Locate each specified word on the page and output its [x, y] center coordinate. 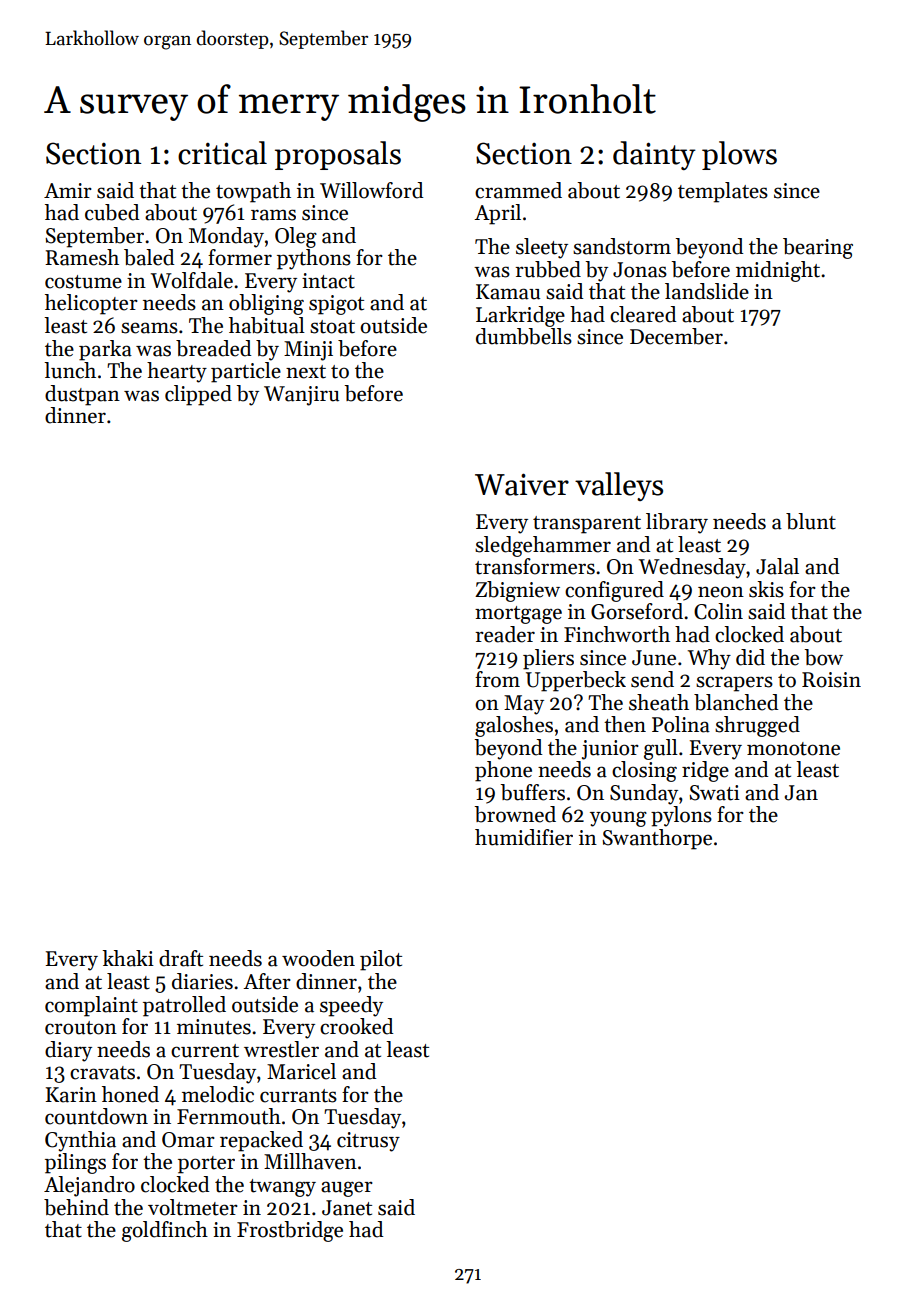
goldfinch [165, 1231]
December [676, 336]
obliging [266, 304]
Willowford [371, 190]
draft [181, 958]
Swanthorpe [657, 839]
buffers [532, 792]
